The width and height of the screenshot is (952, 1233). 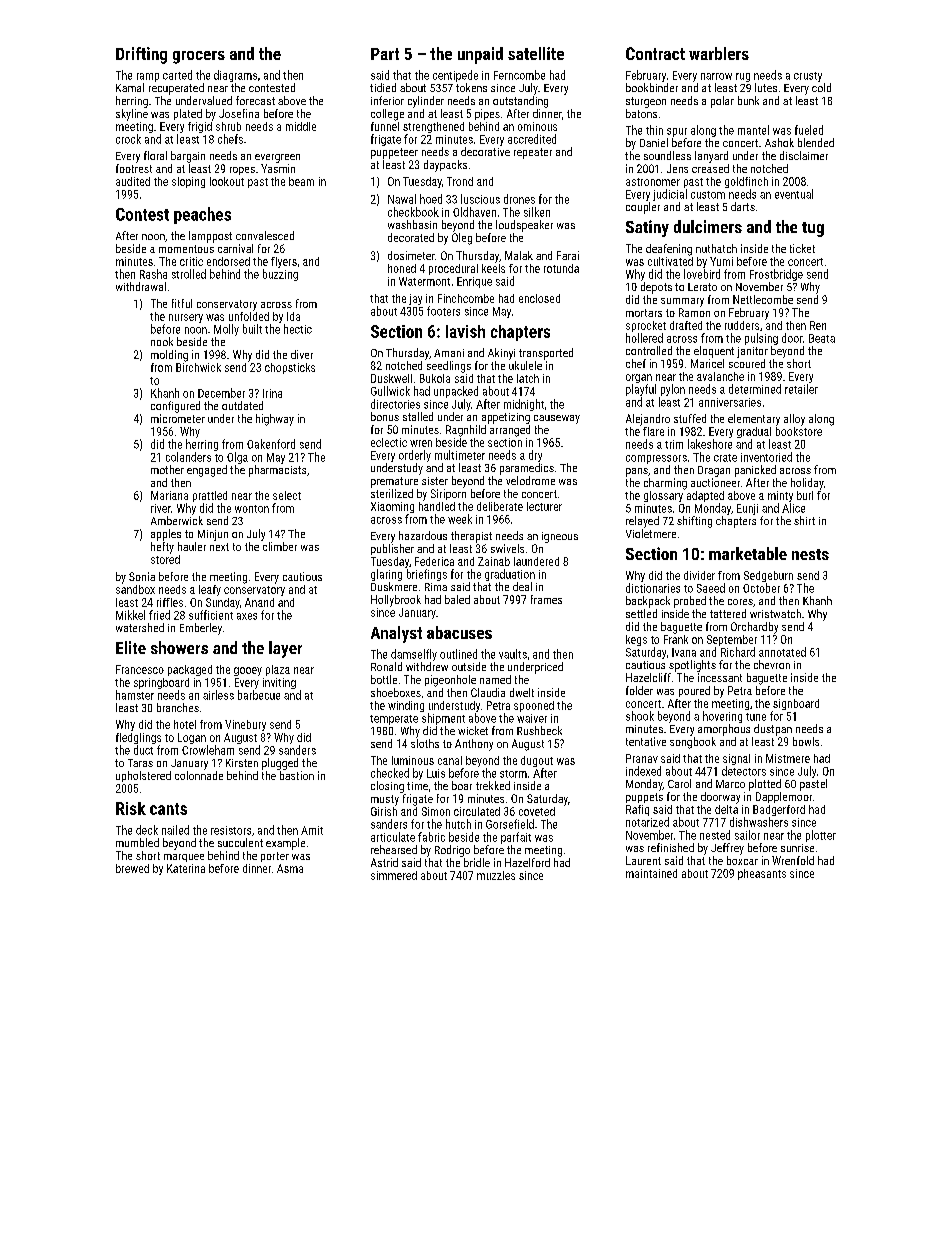 I want to click on seedlings, so click(x=449, y=367).
